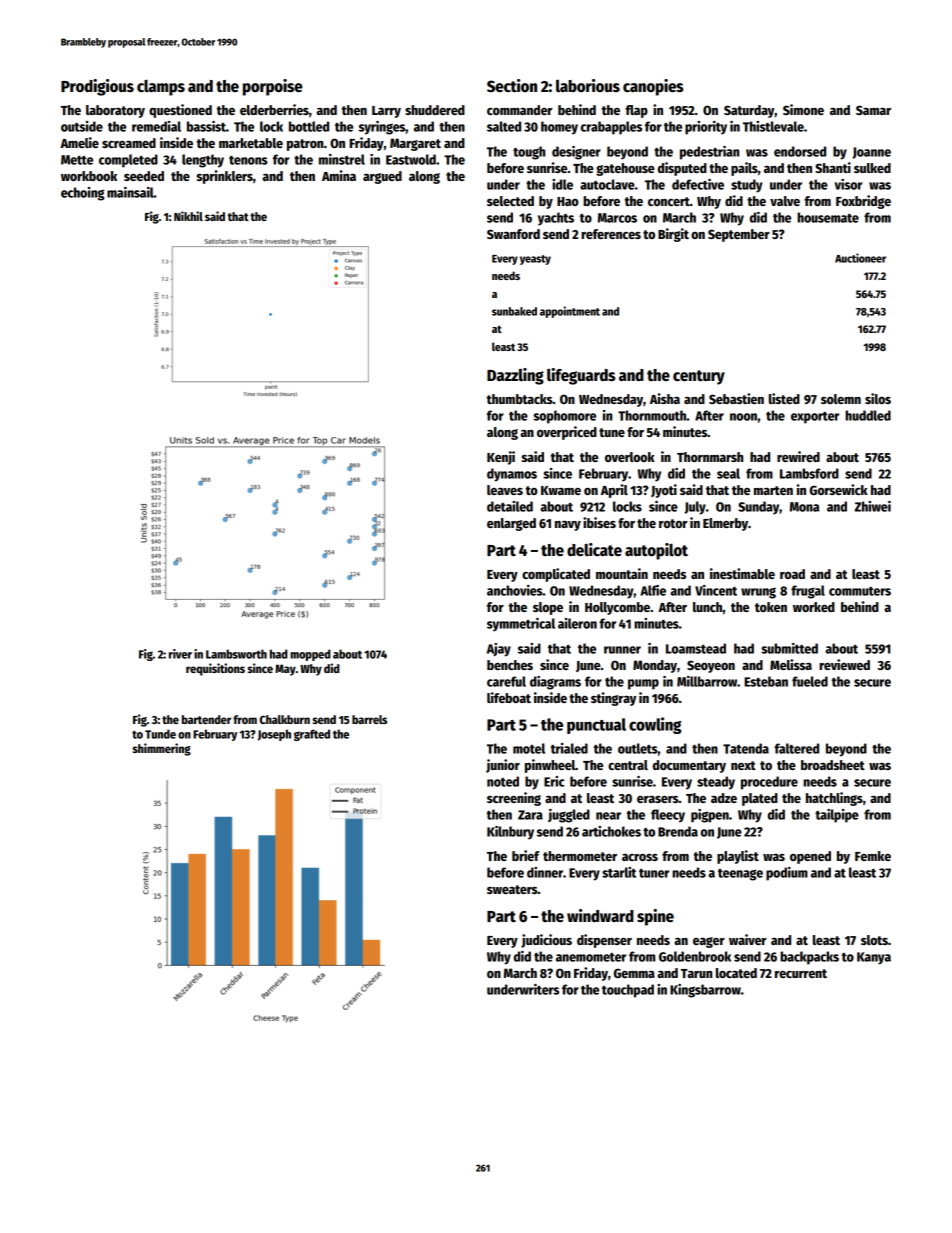 The height and width of the screenshot is (1233, 952). I want to click on Prodigious, so click(97, 87).
